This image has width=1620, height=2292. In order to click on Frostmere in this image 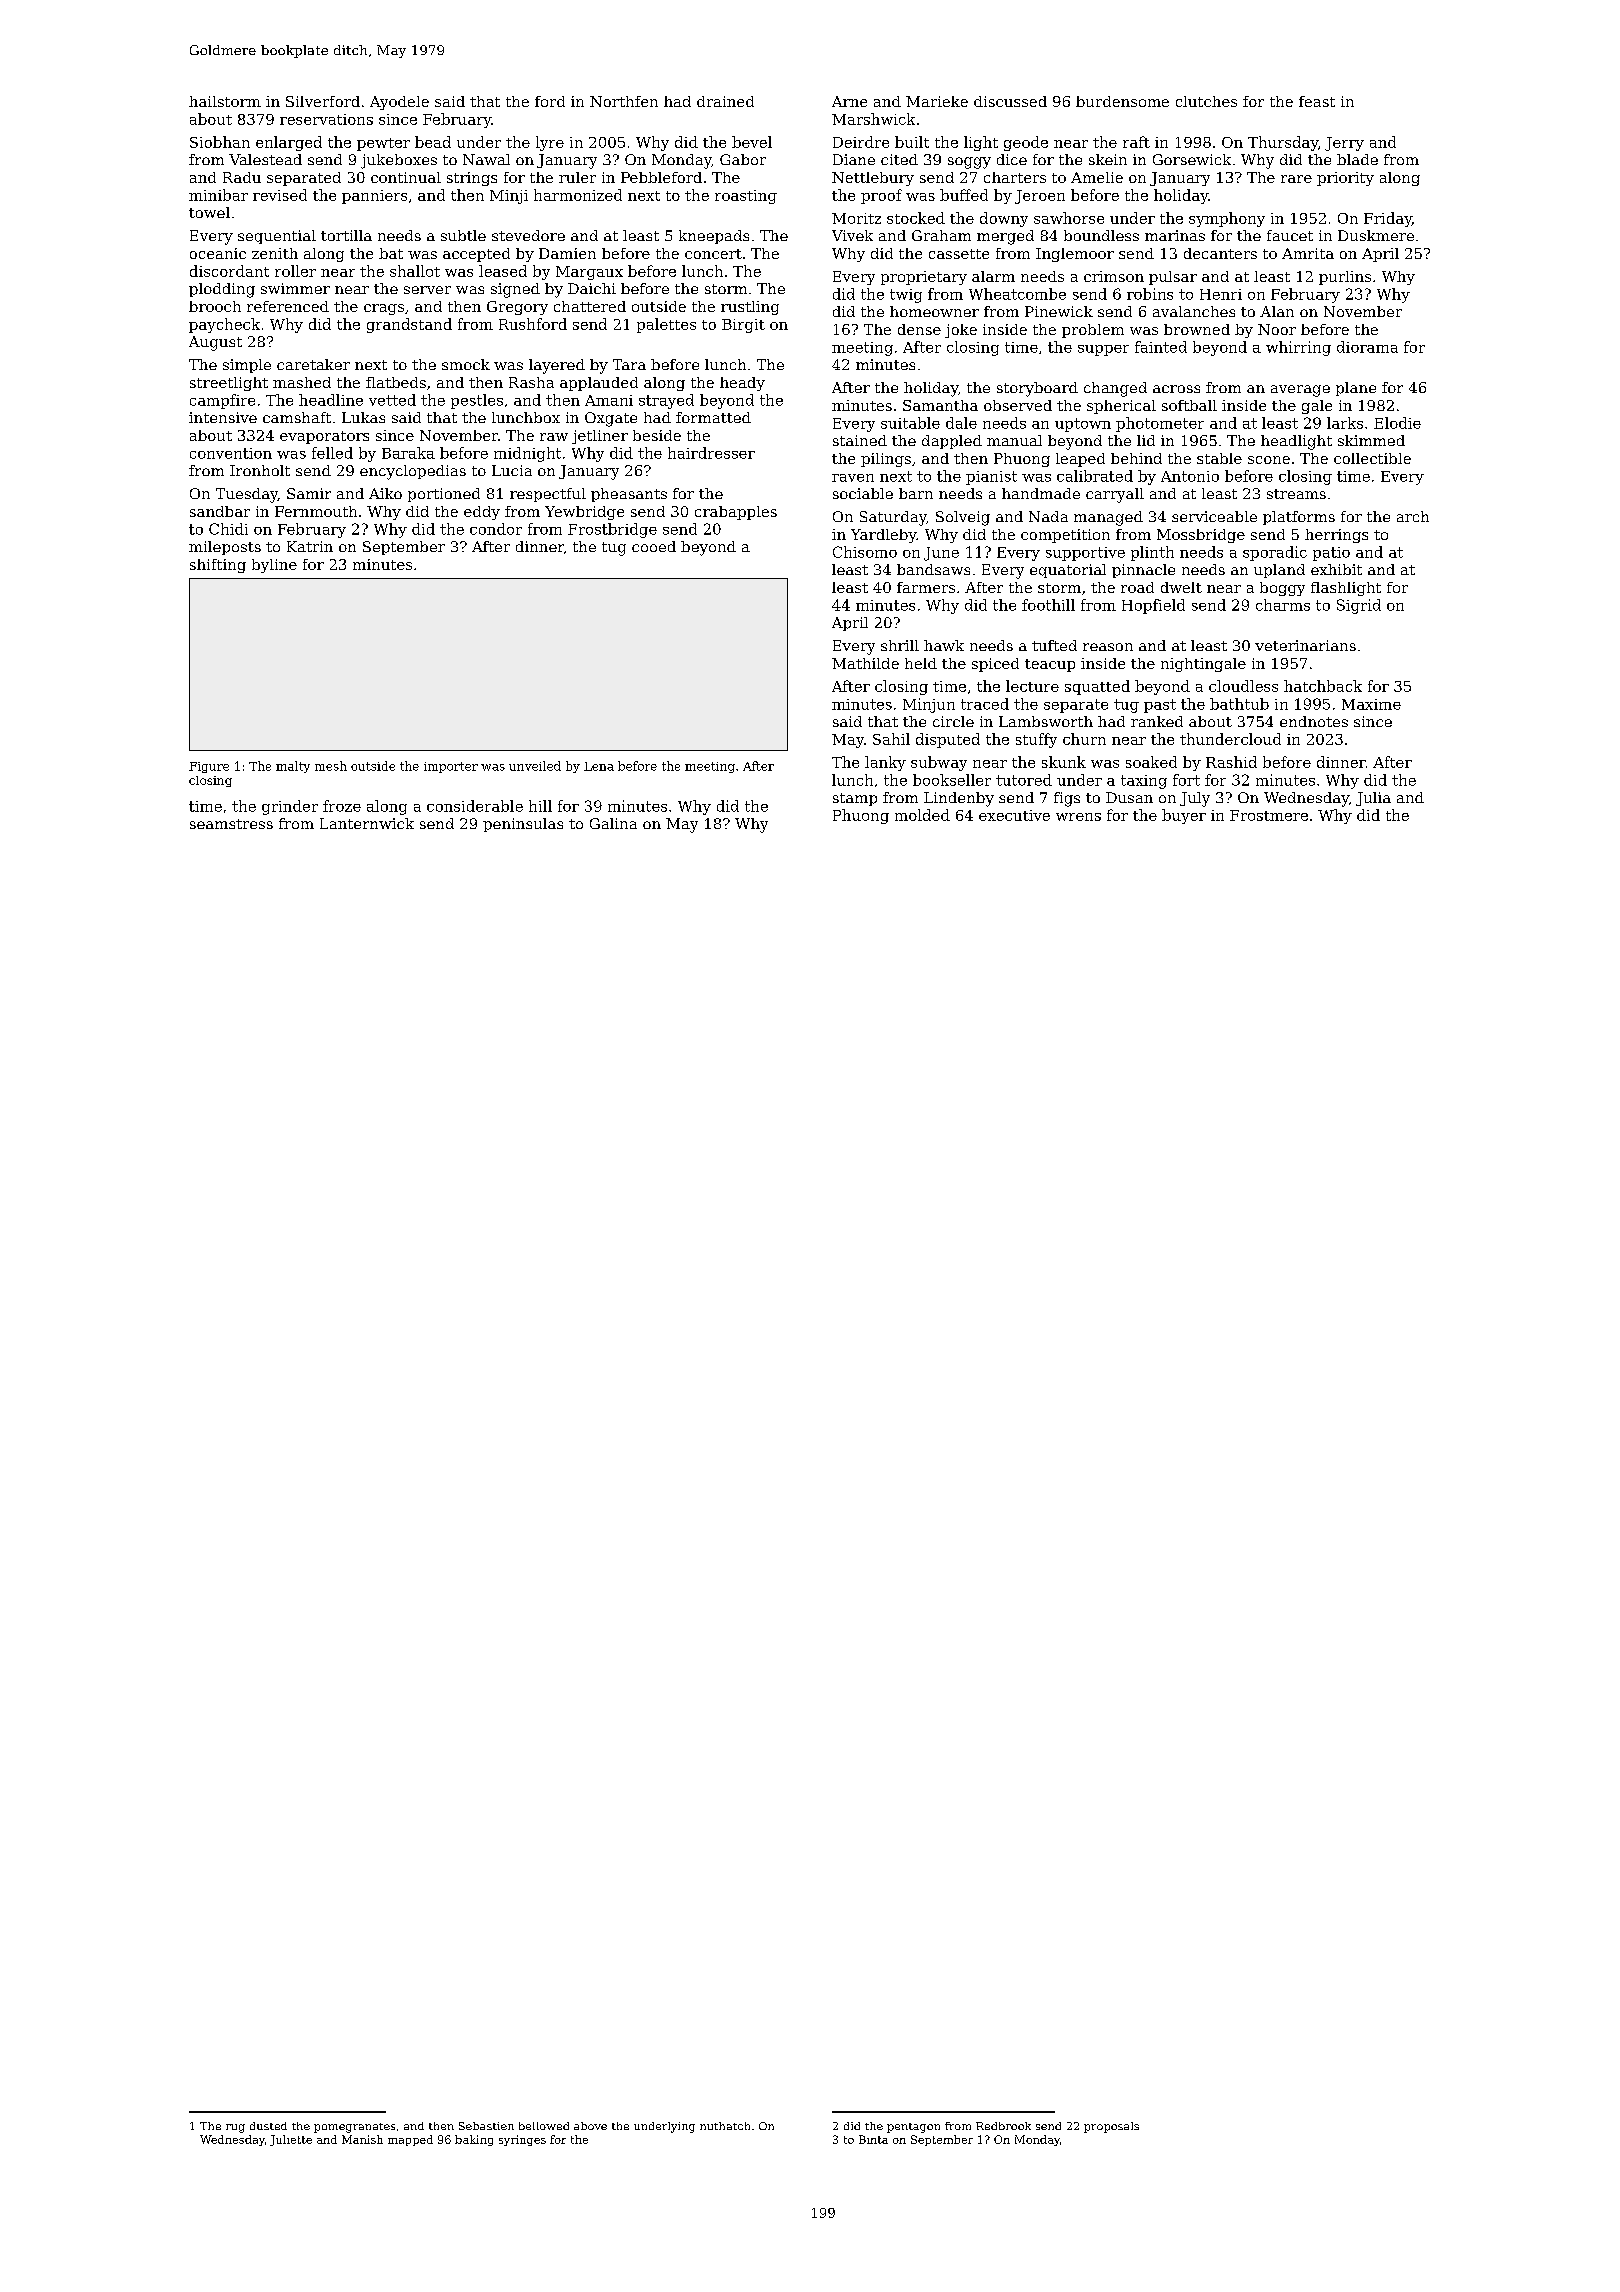, I will do `click(1269, 815)`.
